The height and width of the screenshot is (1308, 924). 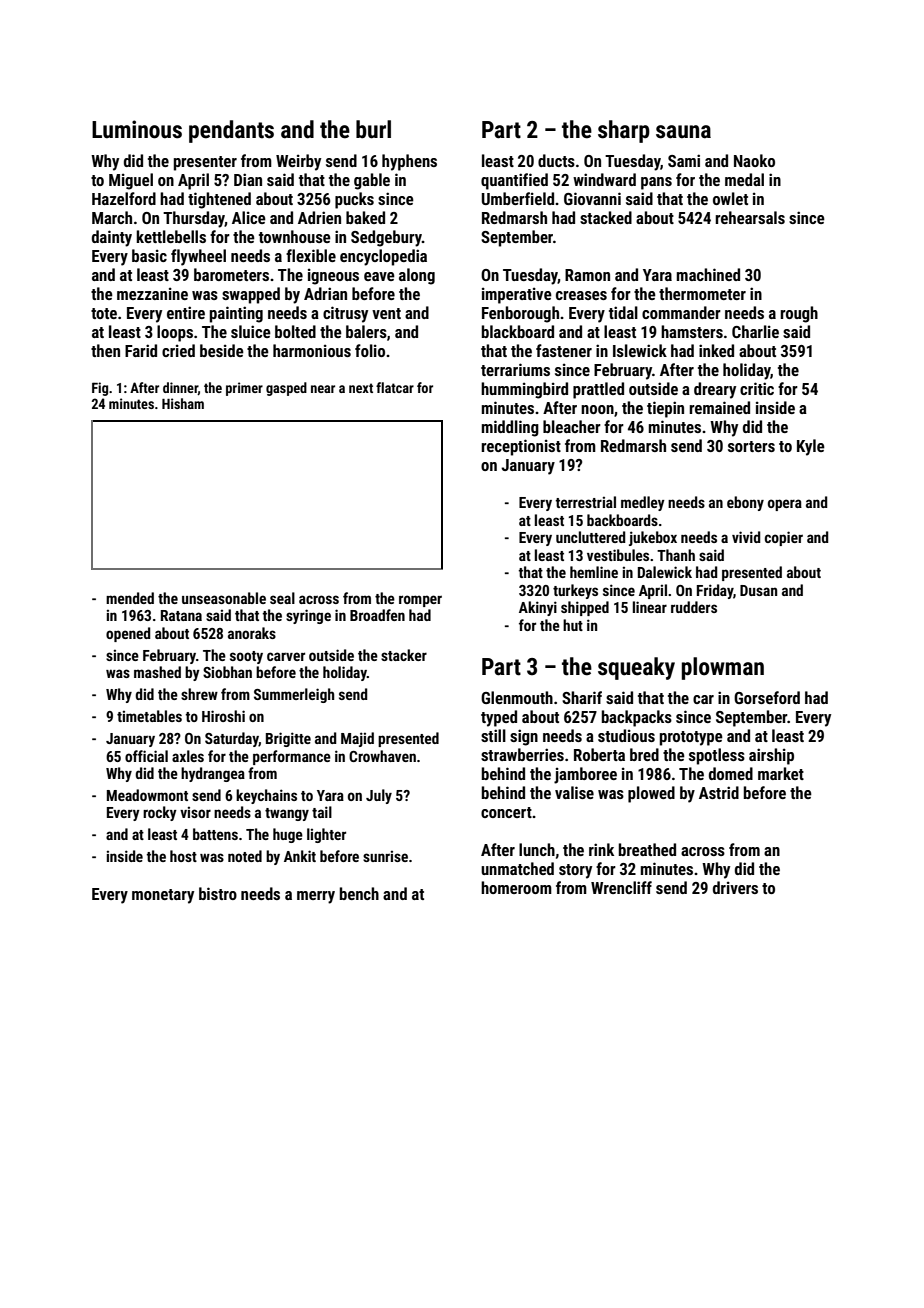 What do you see at coordinates (231, 131) in the screenshot?
I see `pendants` at bounding box center [231, 131].
